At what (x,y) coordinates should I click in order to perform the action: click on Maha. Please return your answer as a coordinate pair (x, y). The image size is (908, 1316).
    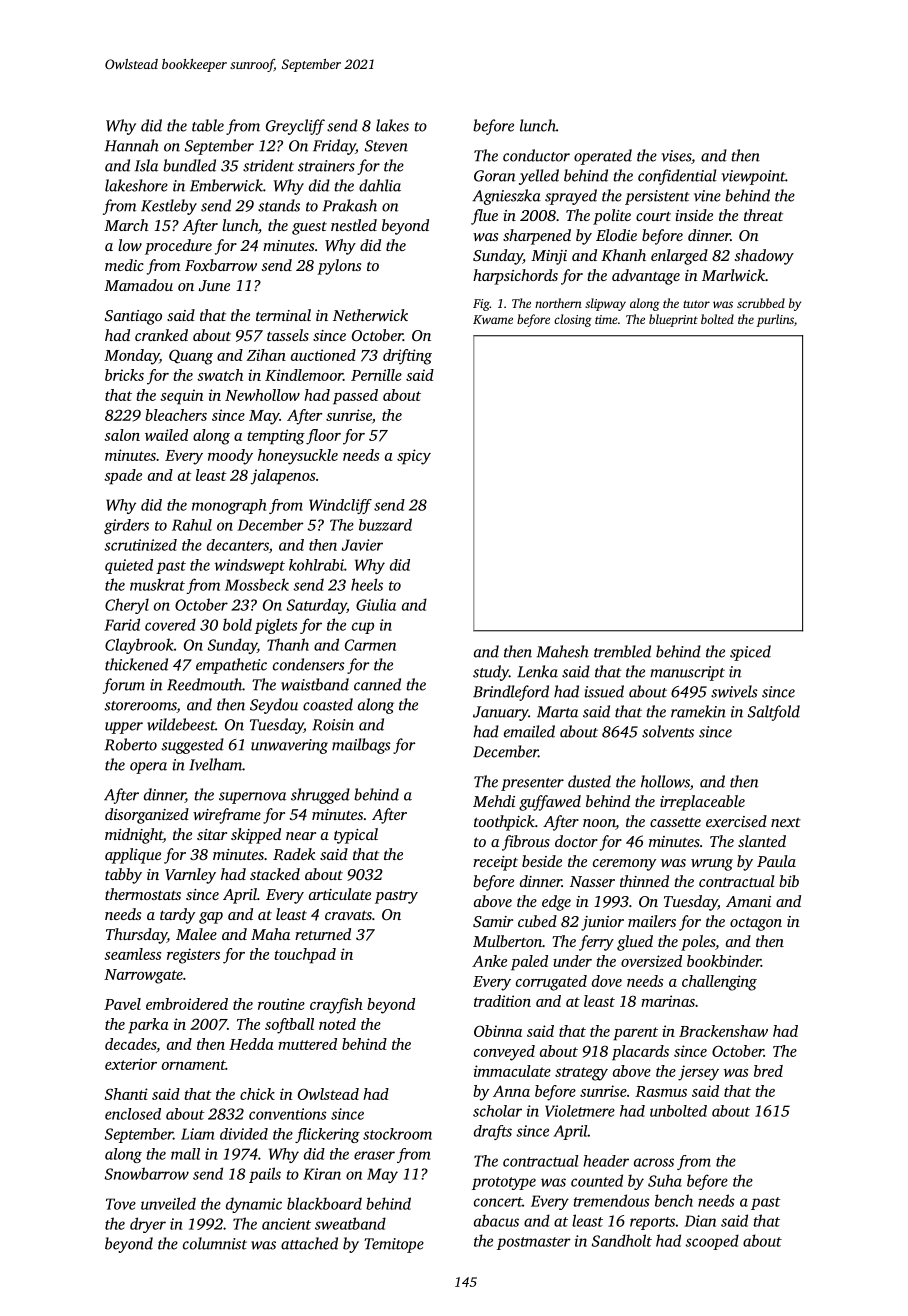
    Looking at the image, I should click on (270, 934).
